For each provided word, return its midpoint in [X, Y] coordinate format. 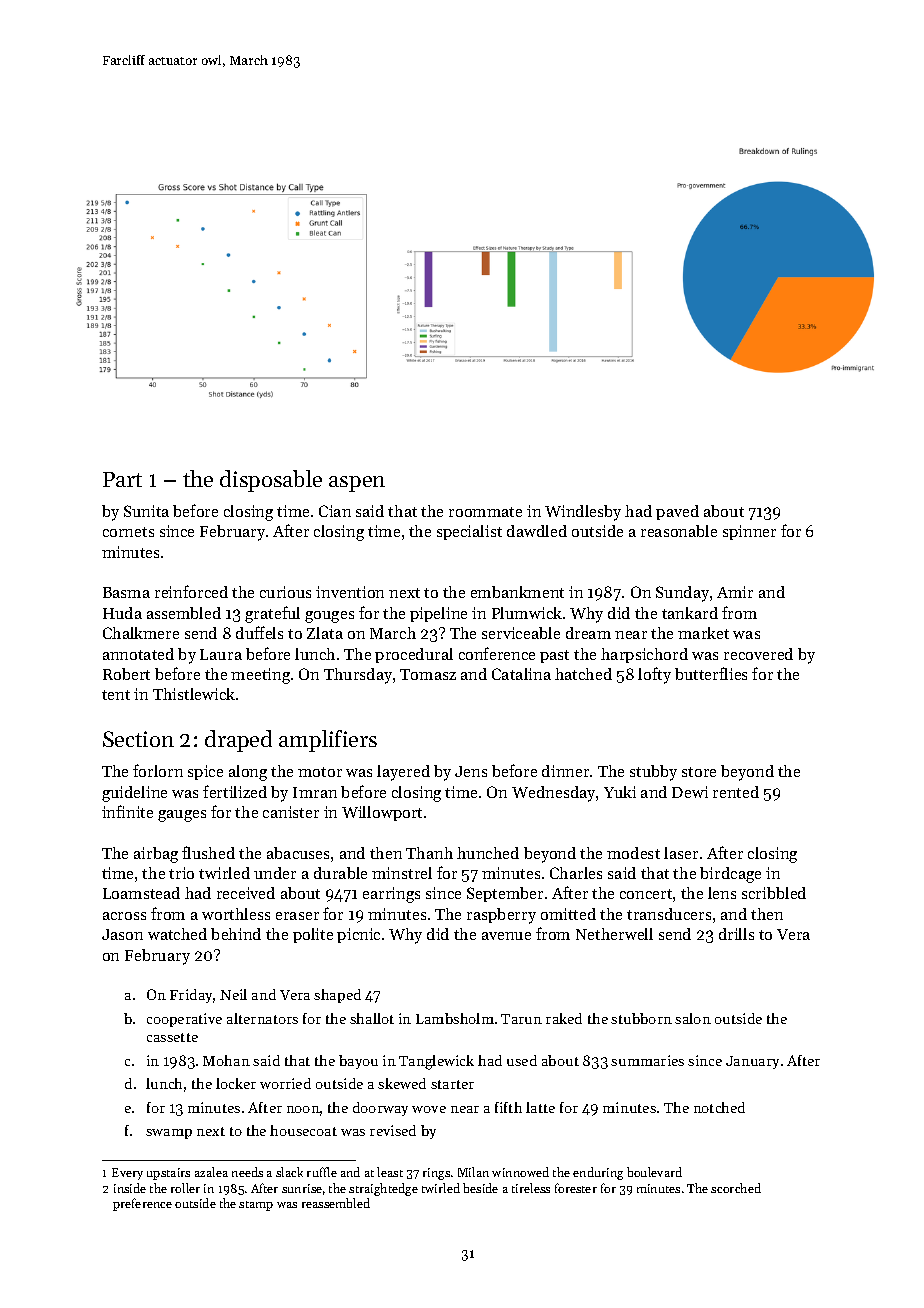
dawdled [537, 531]
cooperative [184, 1020]
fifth [508, 1107]
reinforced [191, 591]
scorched [736, 1188]
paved [677, 512]
